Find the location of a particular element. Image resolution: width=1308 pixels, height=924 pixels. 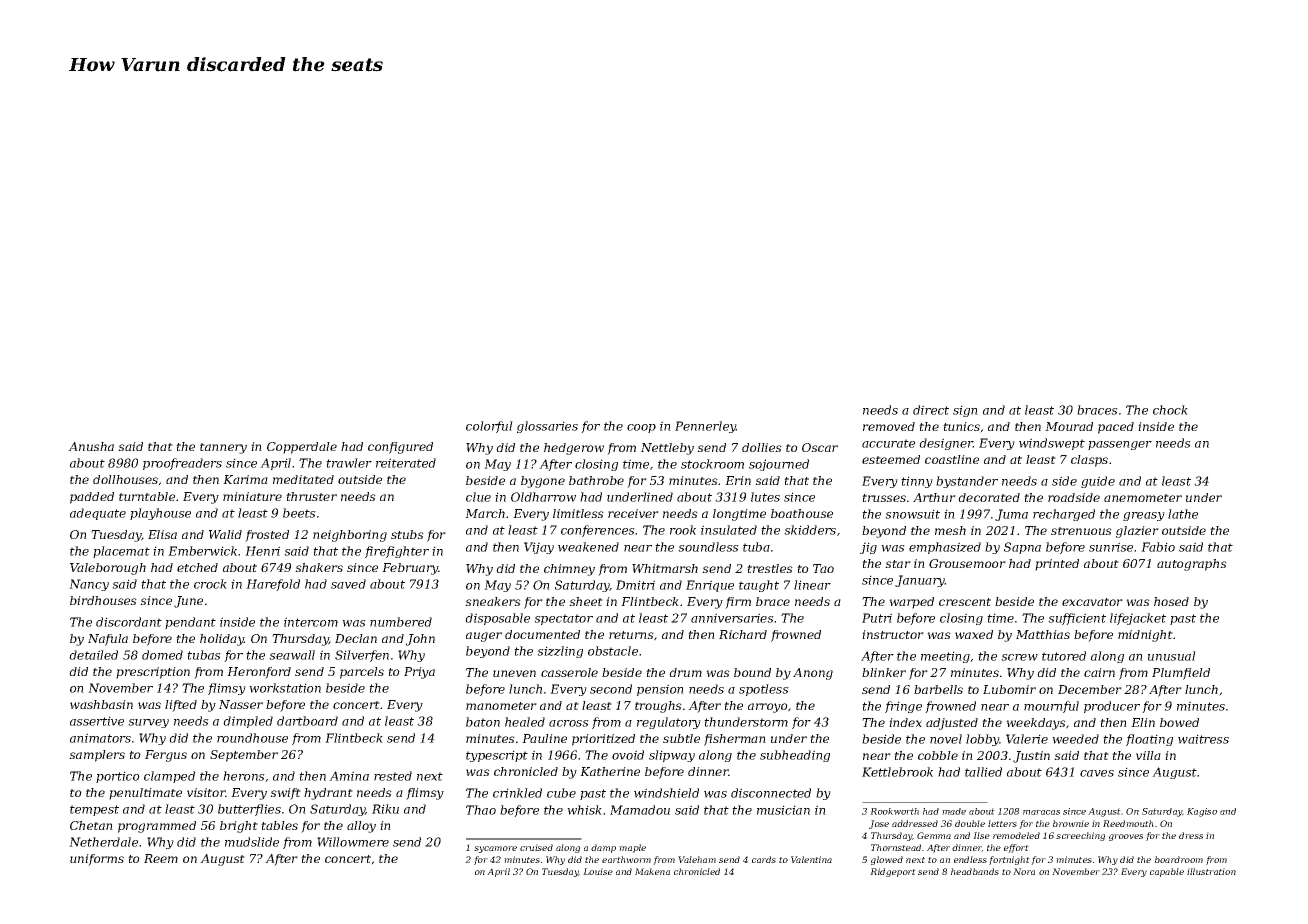

glossaries is located at coordinates (547, 427).
